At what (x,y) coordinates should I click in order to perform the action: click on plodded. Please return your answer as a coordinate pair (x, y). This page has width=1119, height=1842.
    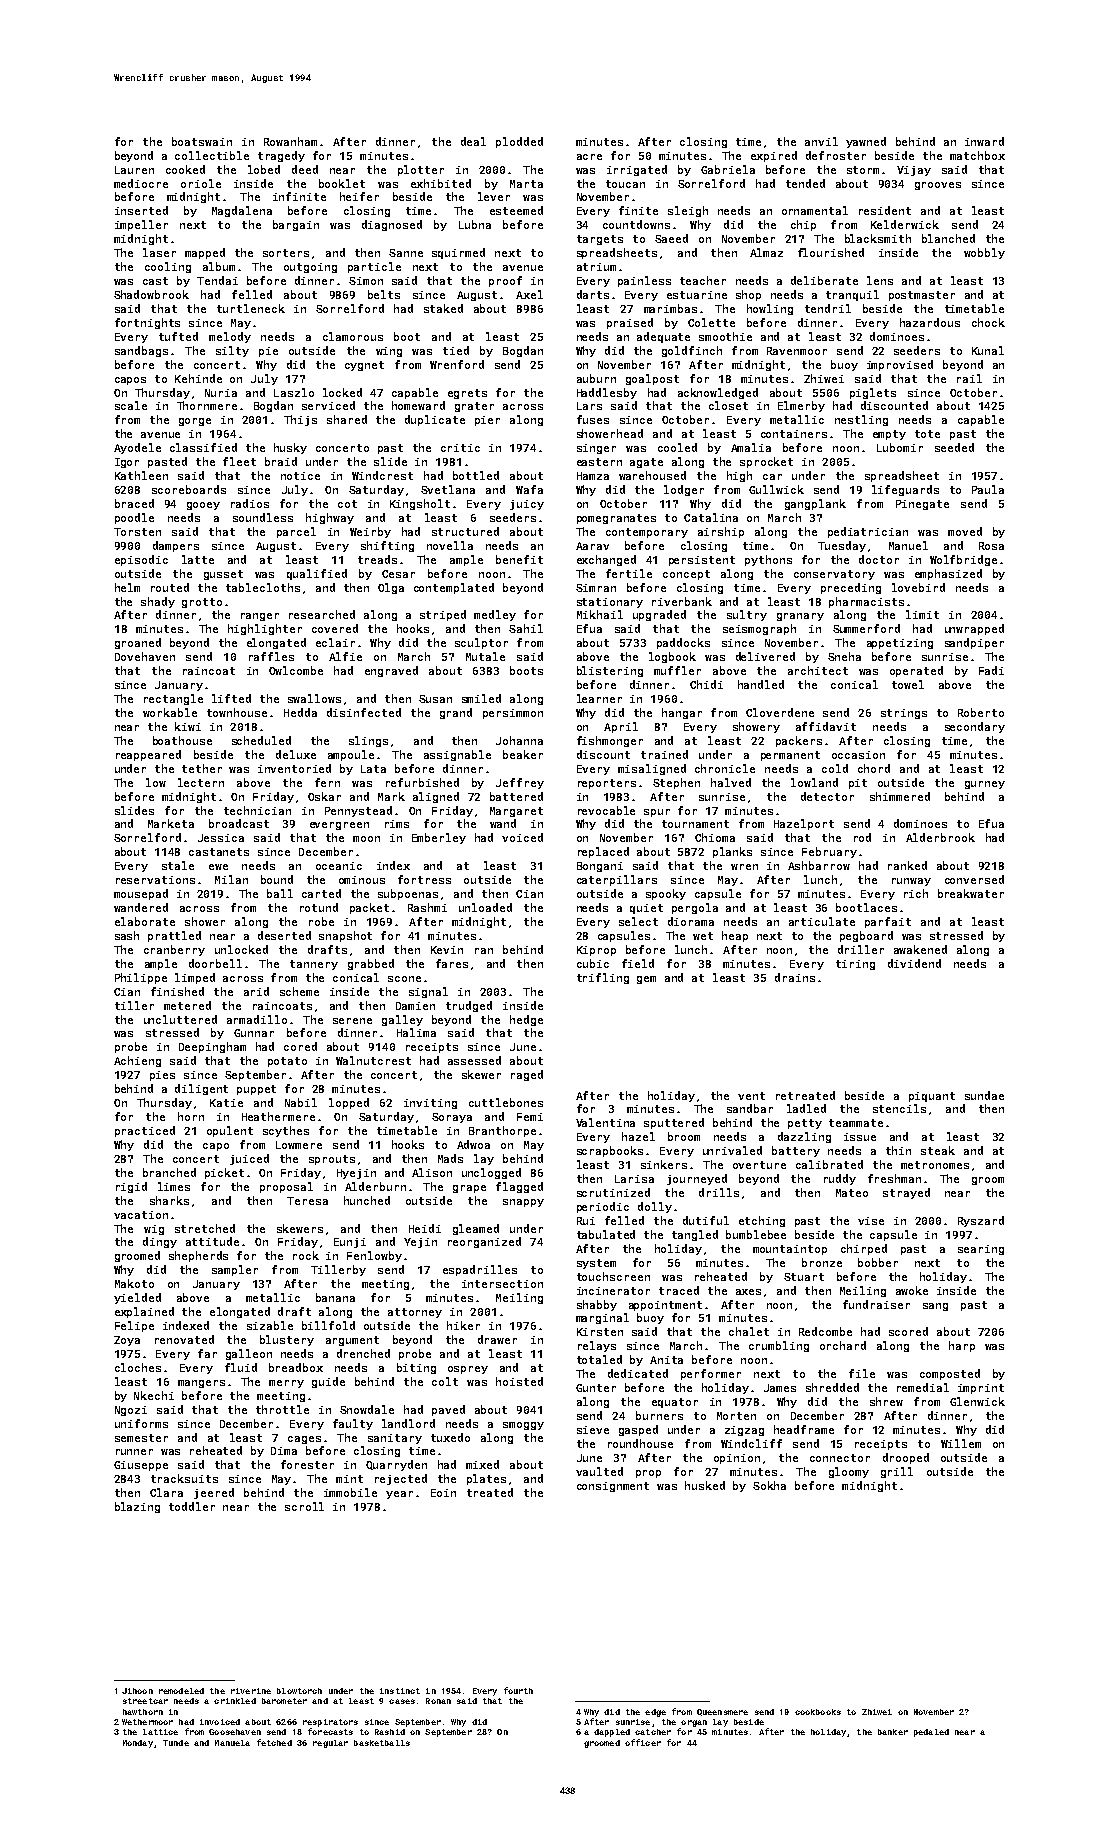
    Looking at the image, I should click on (519, 142).
